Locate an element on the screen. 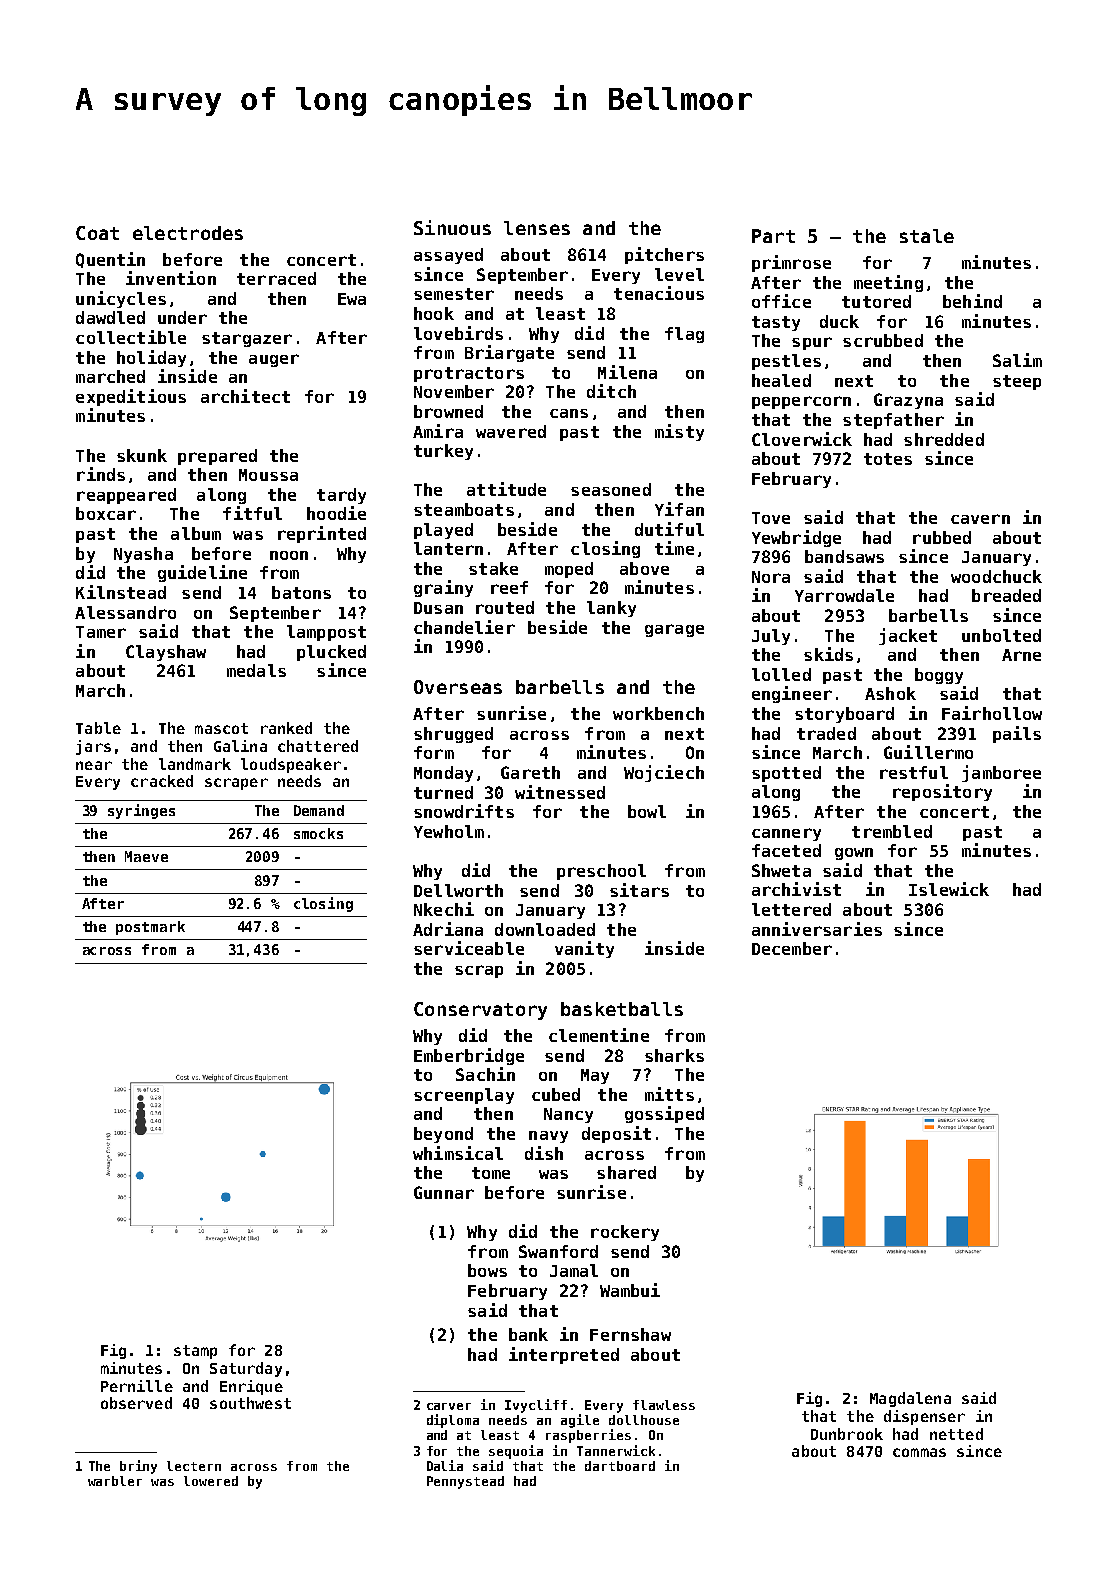 Image resolution: width=1118 pixels, height=1581 pixels. Enrique is located at coordinates (251, 1387).
